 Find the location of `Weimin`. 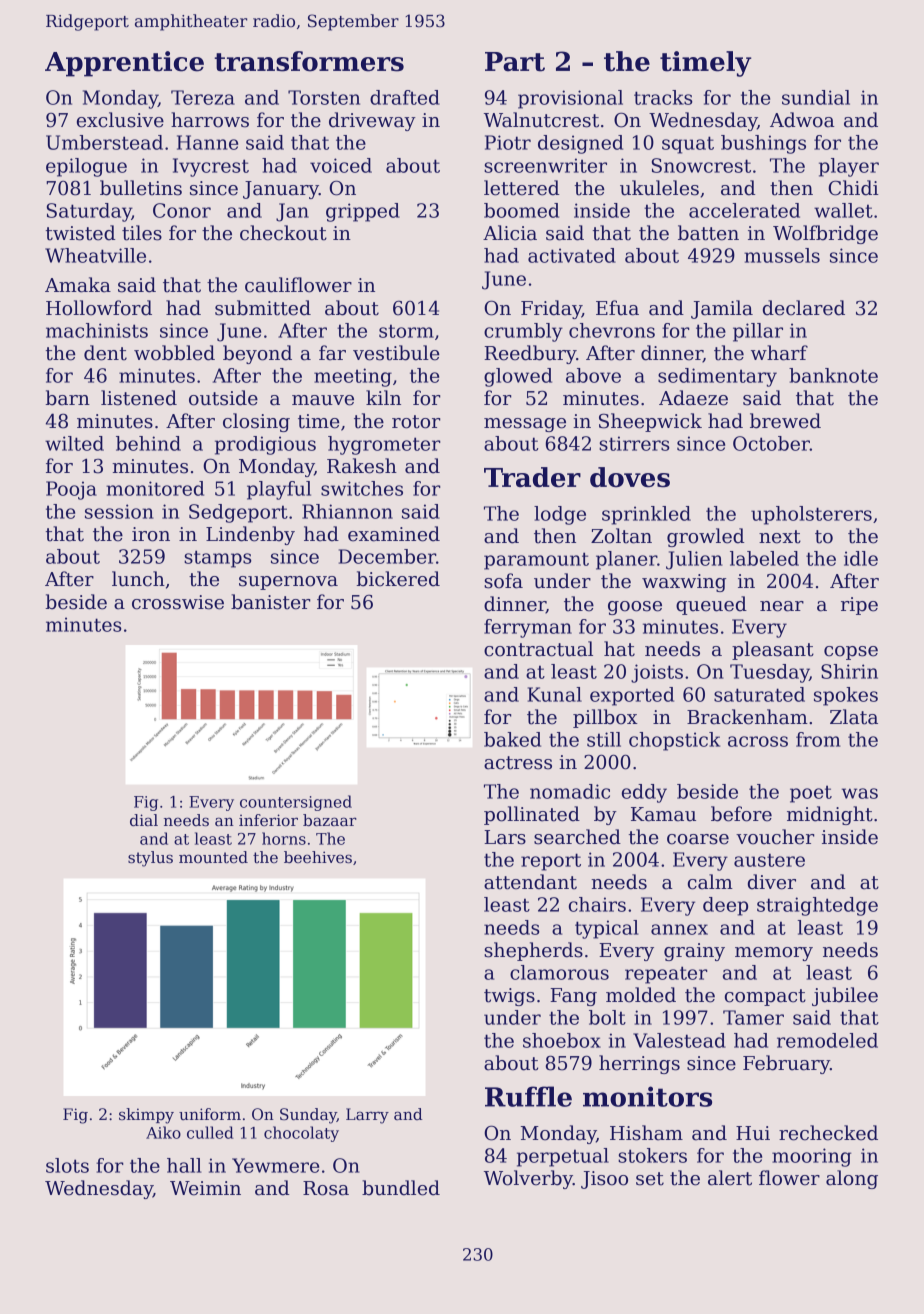

Weimin is located at coordinates (205, 1188).
